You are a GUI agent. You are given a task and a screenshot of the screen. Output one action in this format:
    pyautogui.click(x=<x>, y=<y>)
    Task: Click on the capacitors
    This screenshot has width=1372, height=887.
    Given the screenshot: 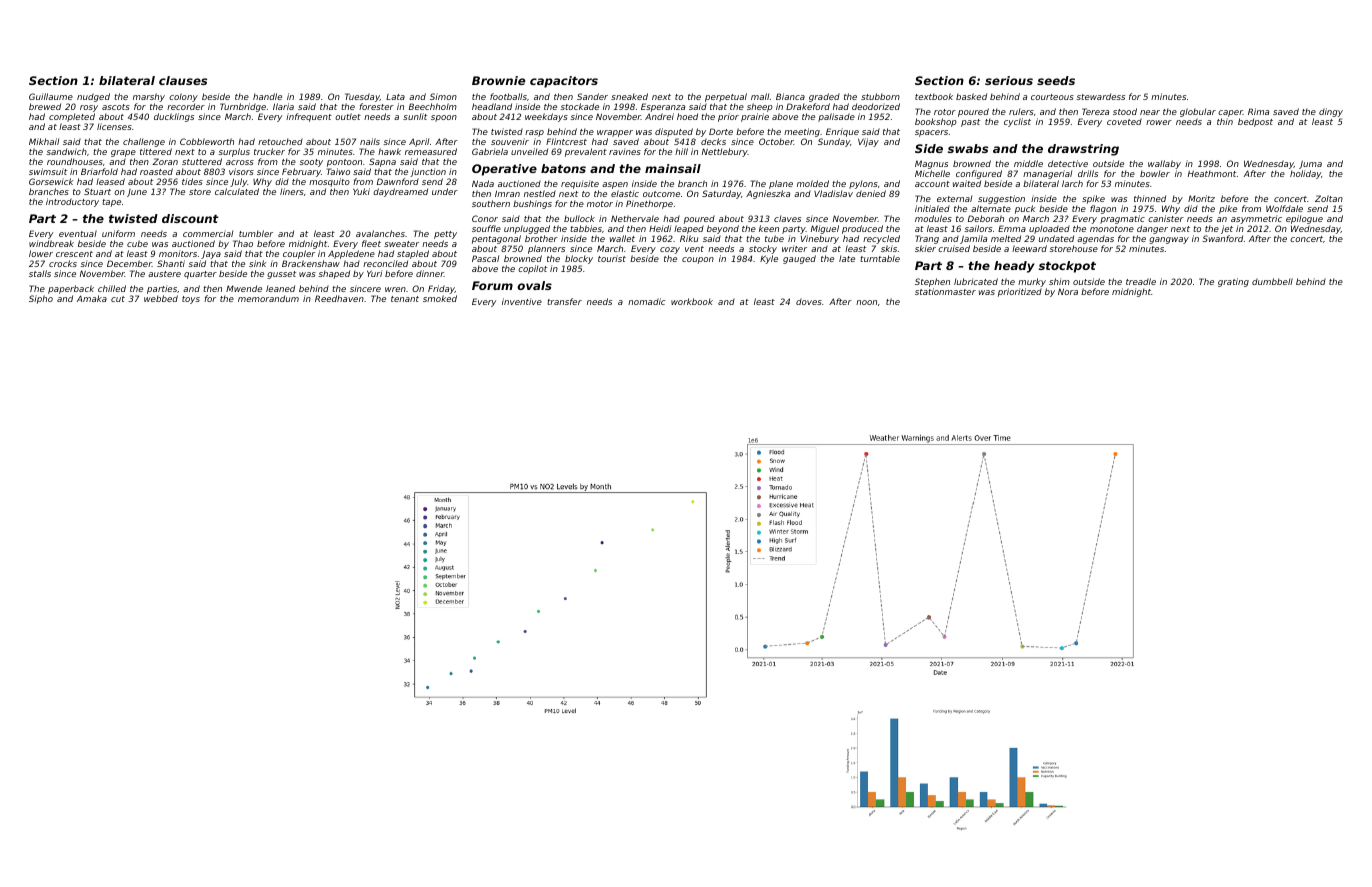 What is the action you would take?
    pyautogui.click(x=564, y=82)
